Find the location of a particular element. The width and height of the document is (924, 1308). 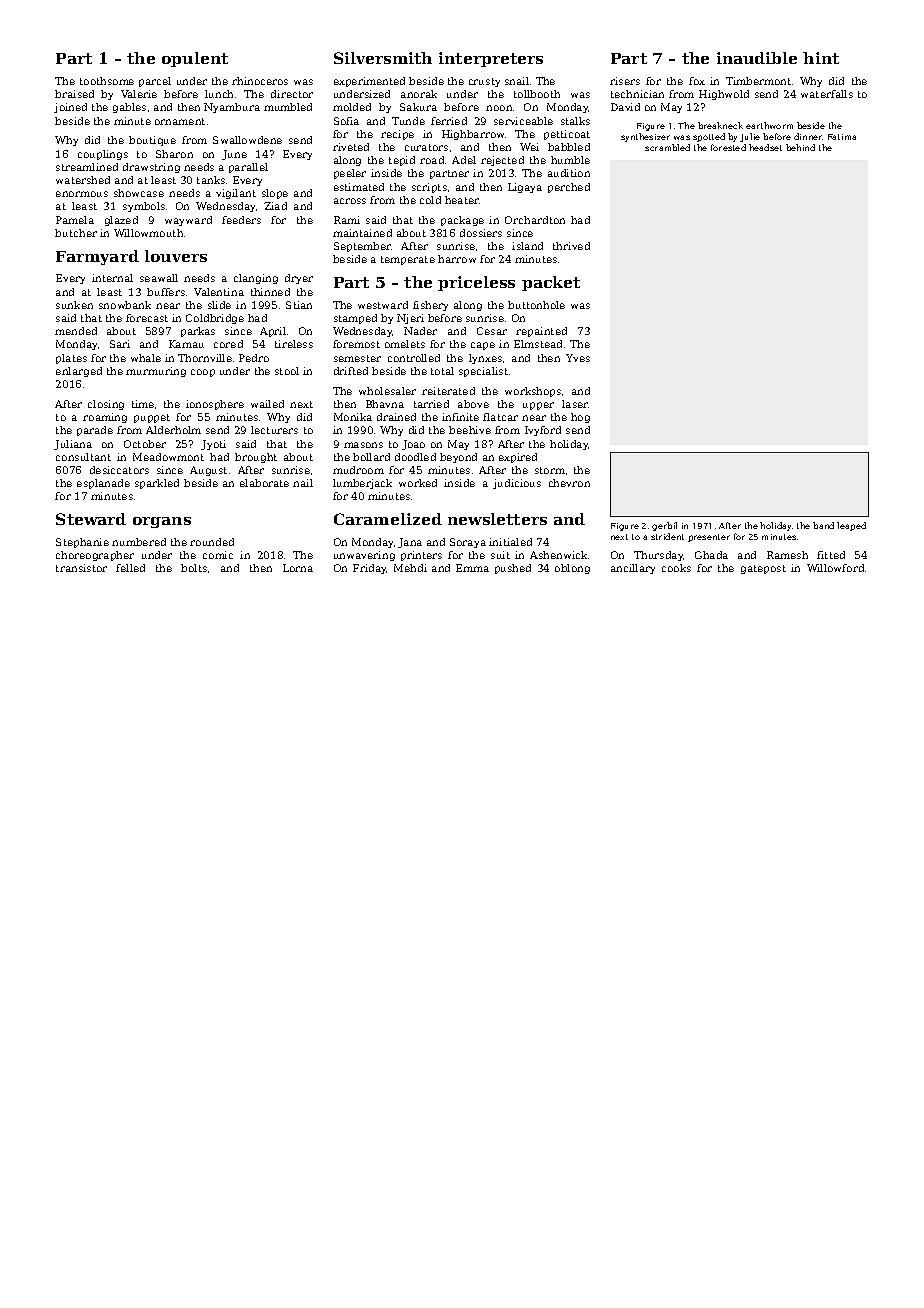

workshops is located at coordinates (533, 392).
